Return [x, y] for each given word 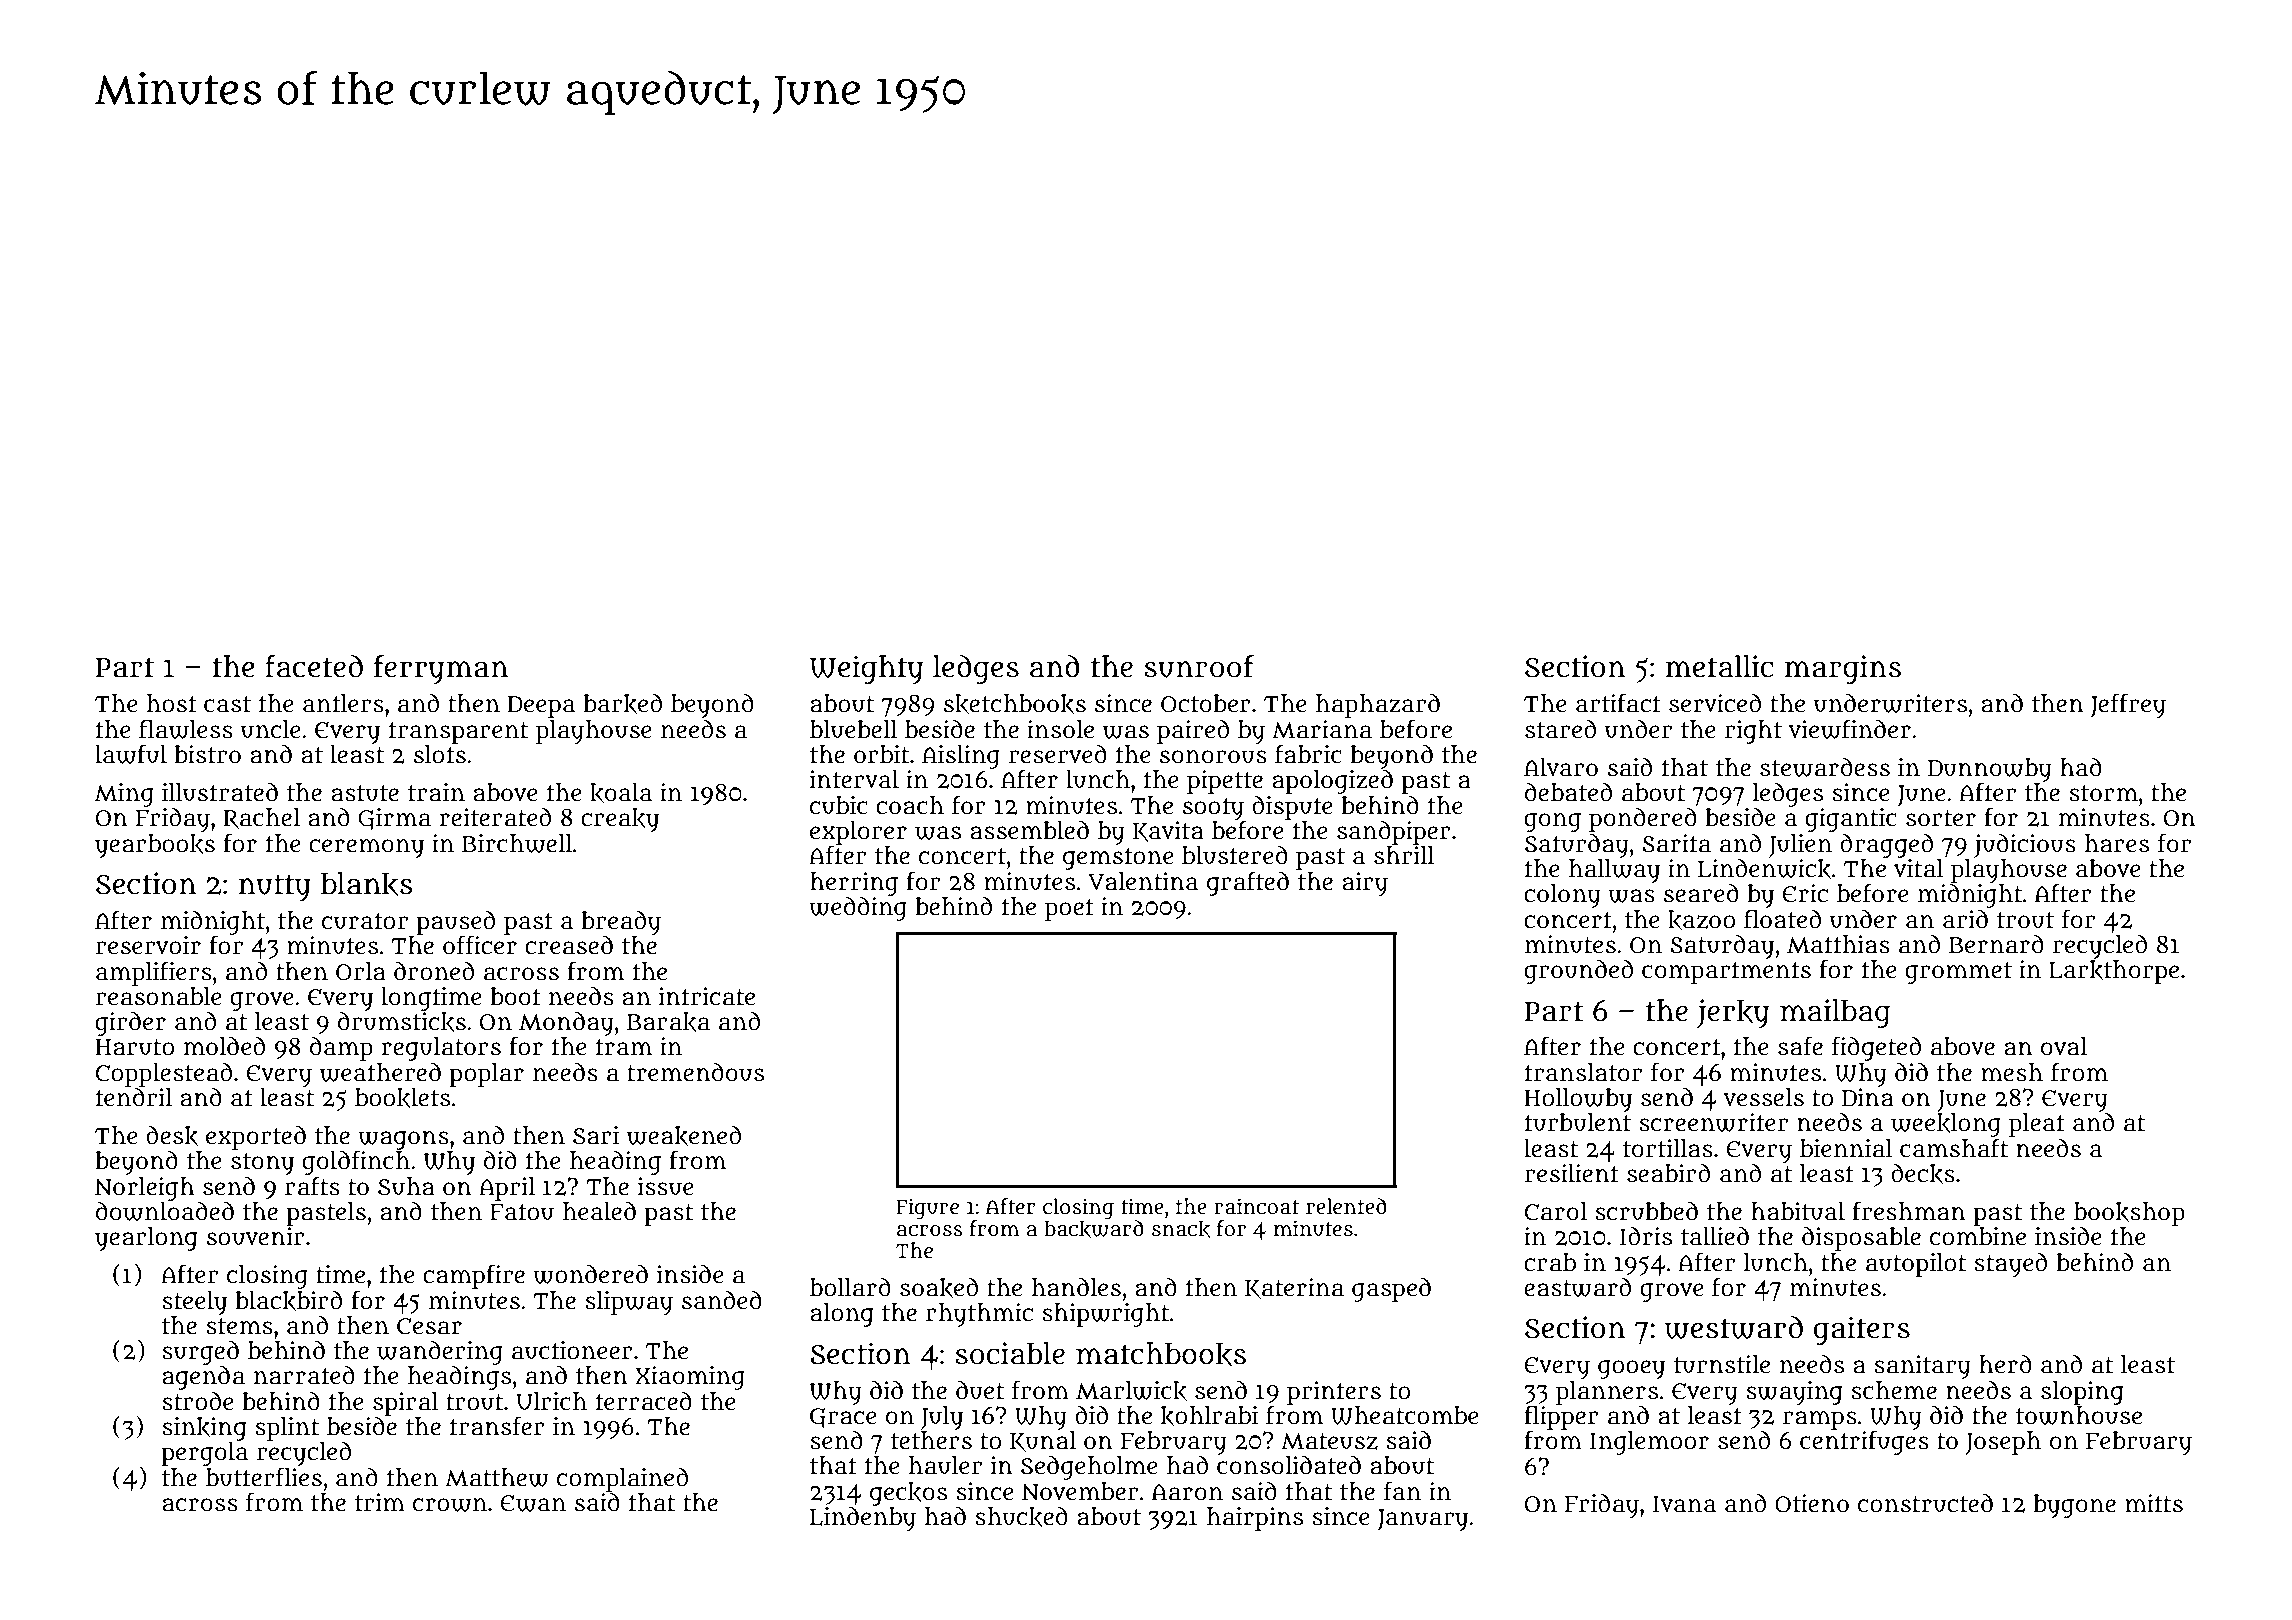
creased [569, 945]
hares [2117, 843]
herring [854, 884]
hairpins [1255, 1519]
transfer [497, 1426]
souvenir [256, 1236]
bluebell [853, 729]
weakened [684, 1136]
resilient [1572, 1173]
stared [1560, 729]
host [172, 703]
